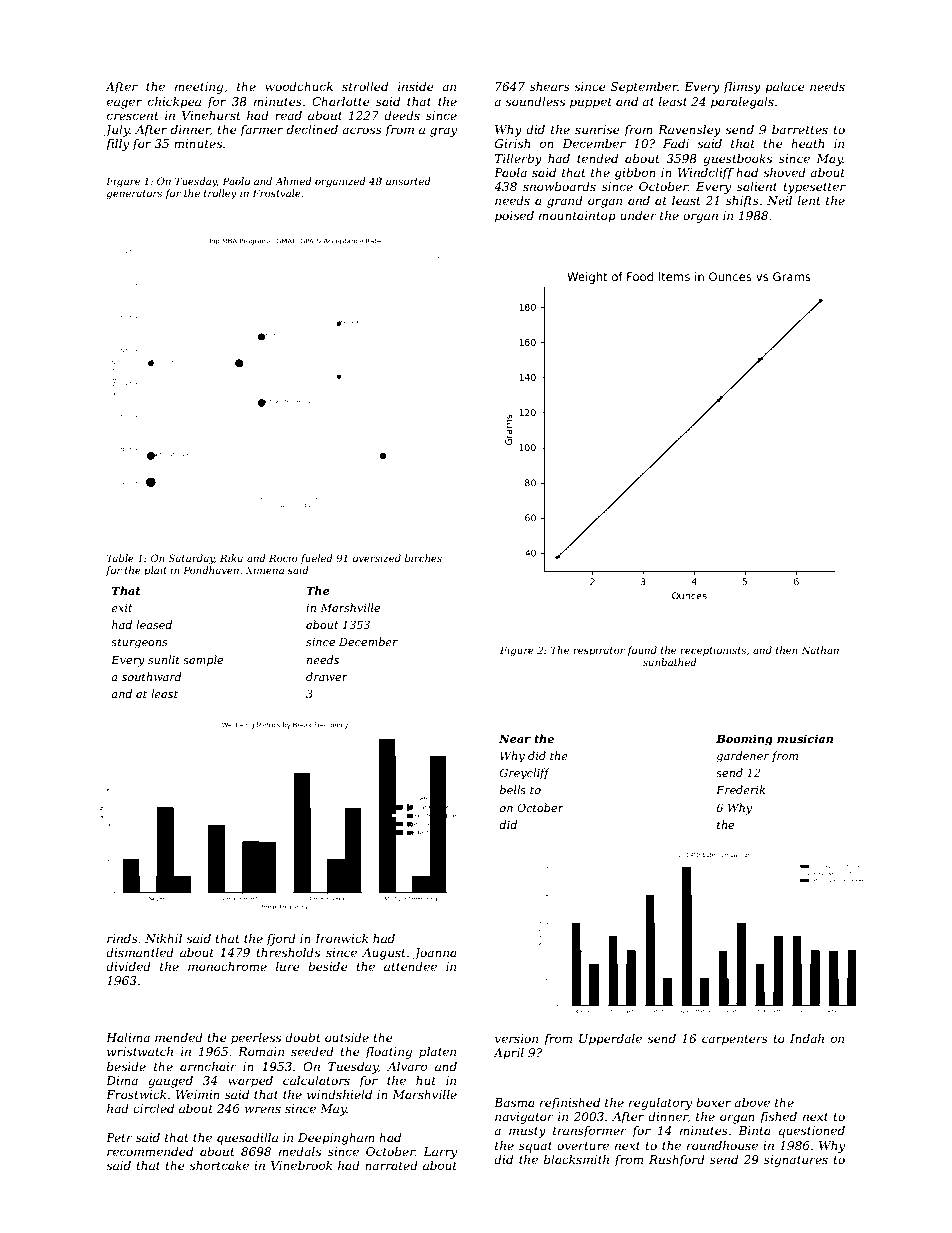  What do you see at coordinates (677, 1161) in the document?
I see `Rushford` at bounding box center [677, 1161].
